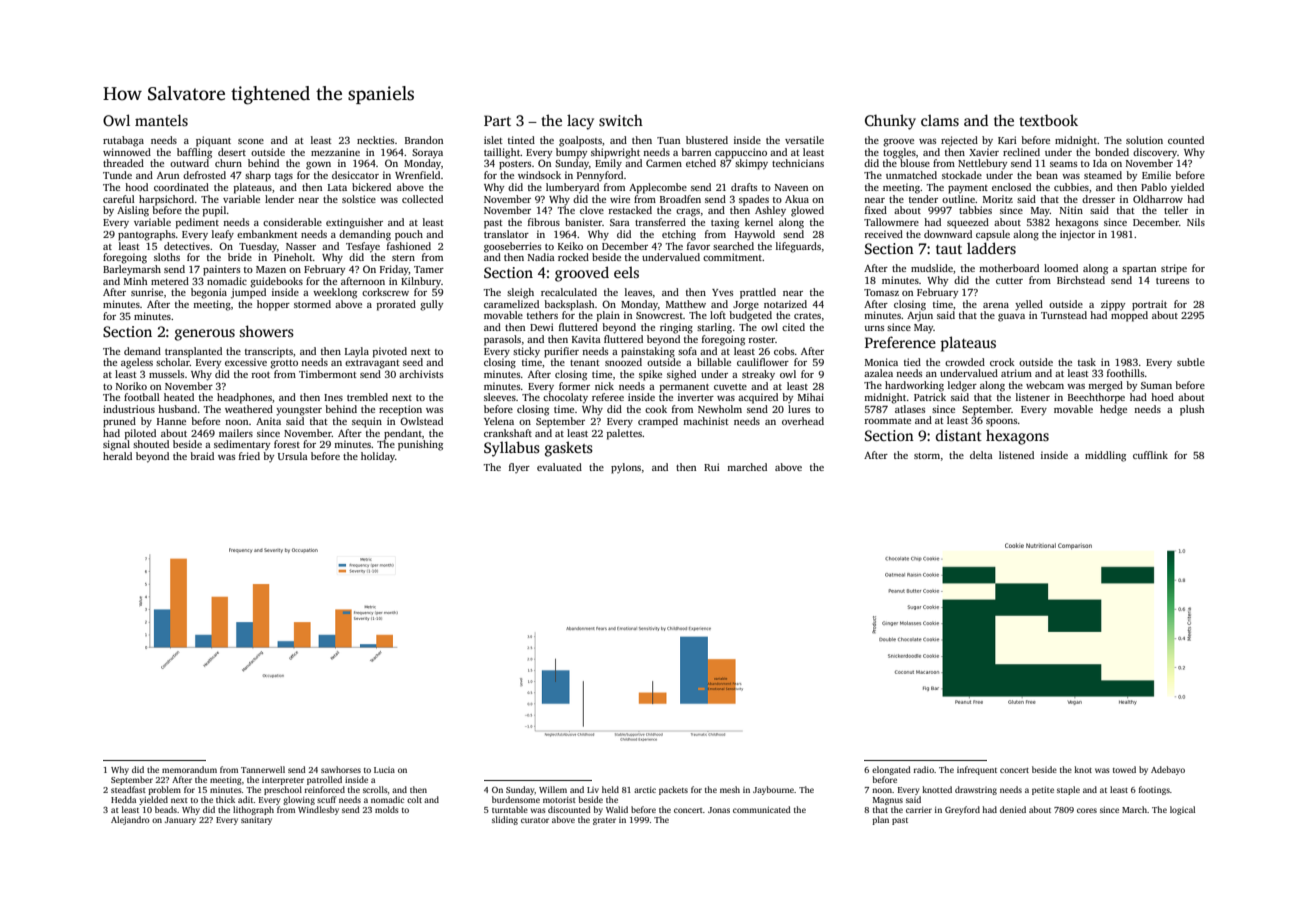 Image resolution: width=1308 pixels, height=924 pixels. Describe the element at coordinates (730, 789) in the screenshot. I see `mesh` at that location.
